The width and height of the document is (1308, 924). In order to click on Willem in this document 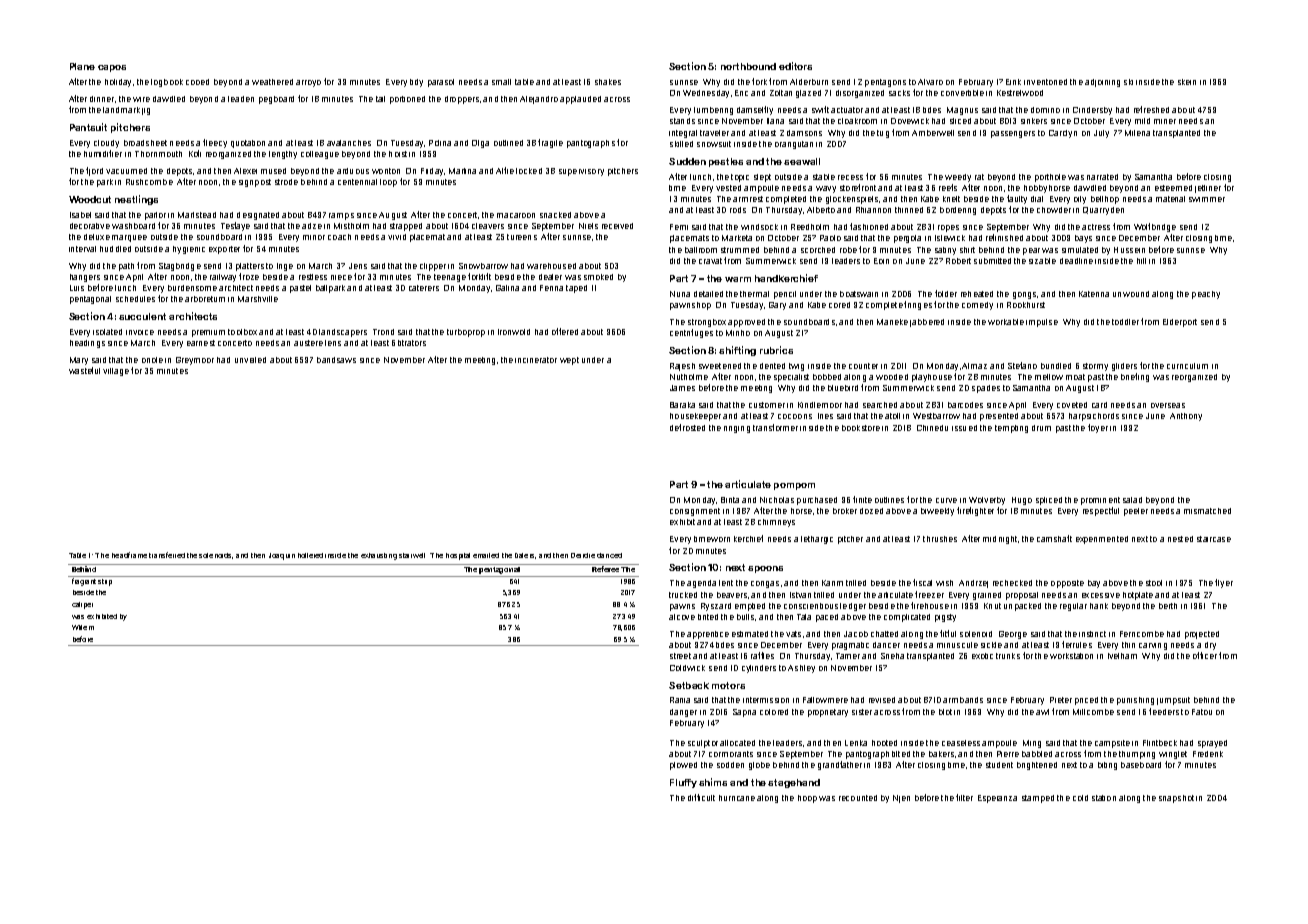, I will do `click(83, 627)`.
